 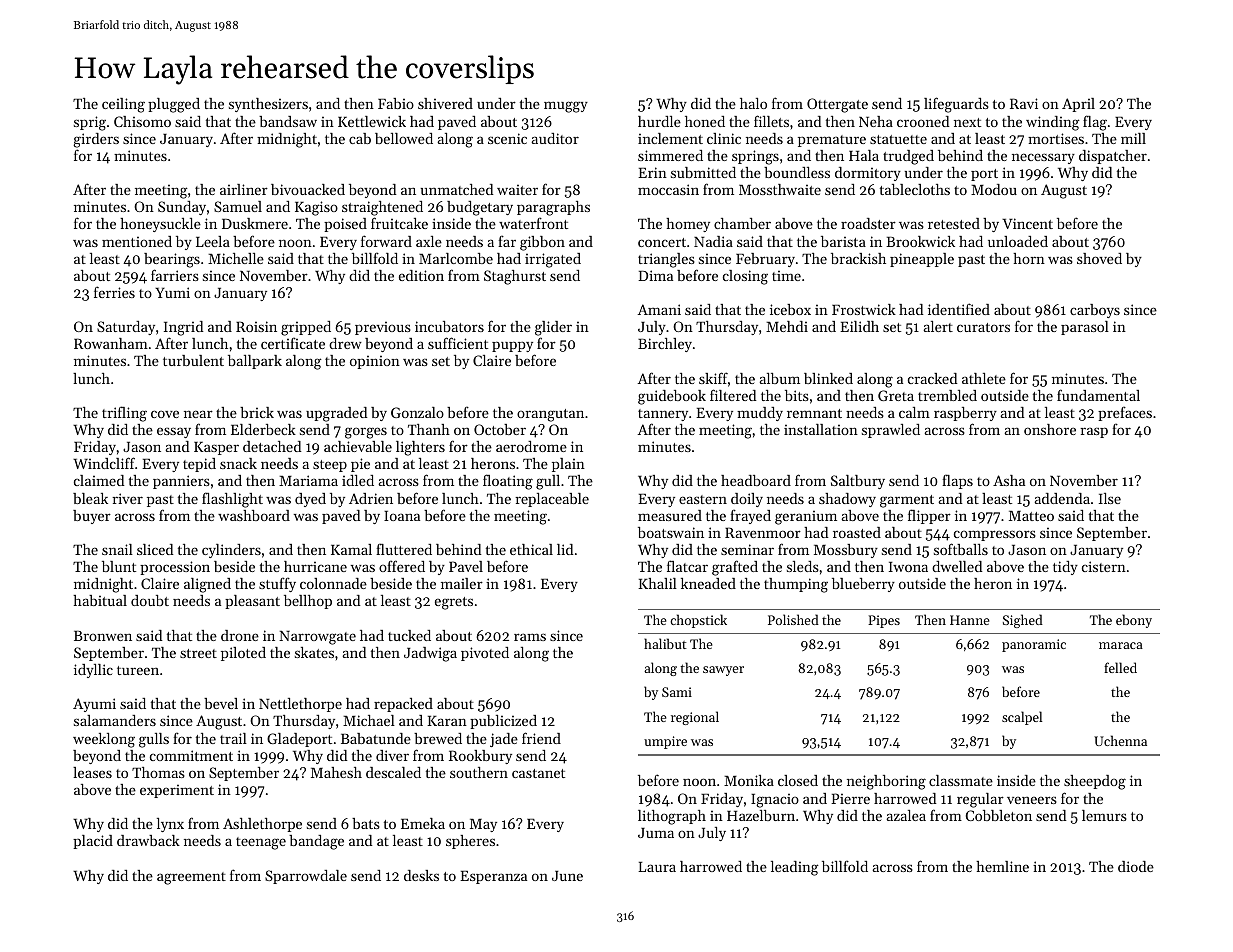 I want to click on street, so click(x=198, y=653).
